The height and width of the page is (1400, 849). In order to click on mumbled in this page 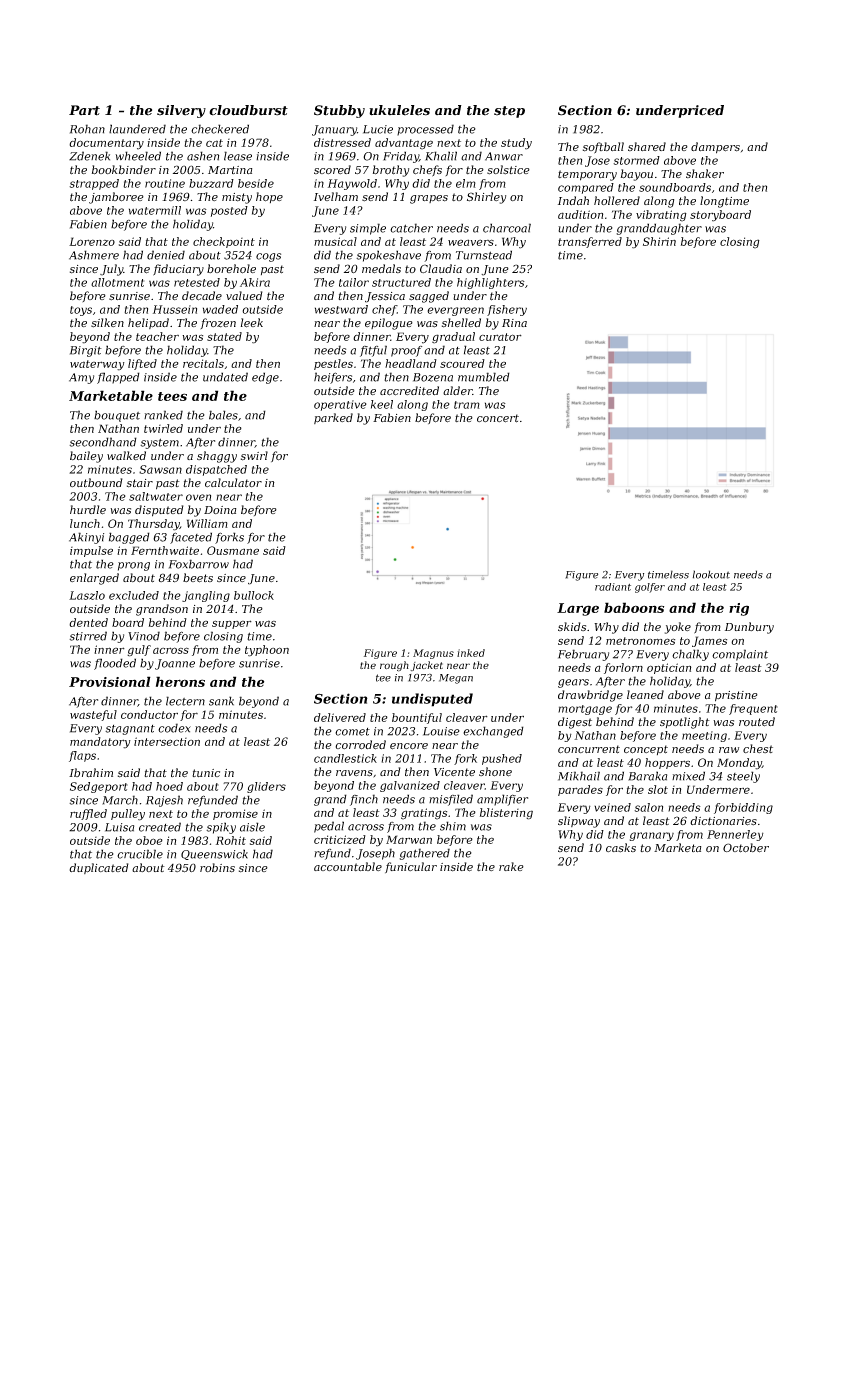, I will do `click(484, 377)`.
